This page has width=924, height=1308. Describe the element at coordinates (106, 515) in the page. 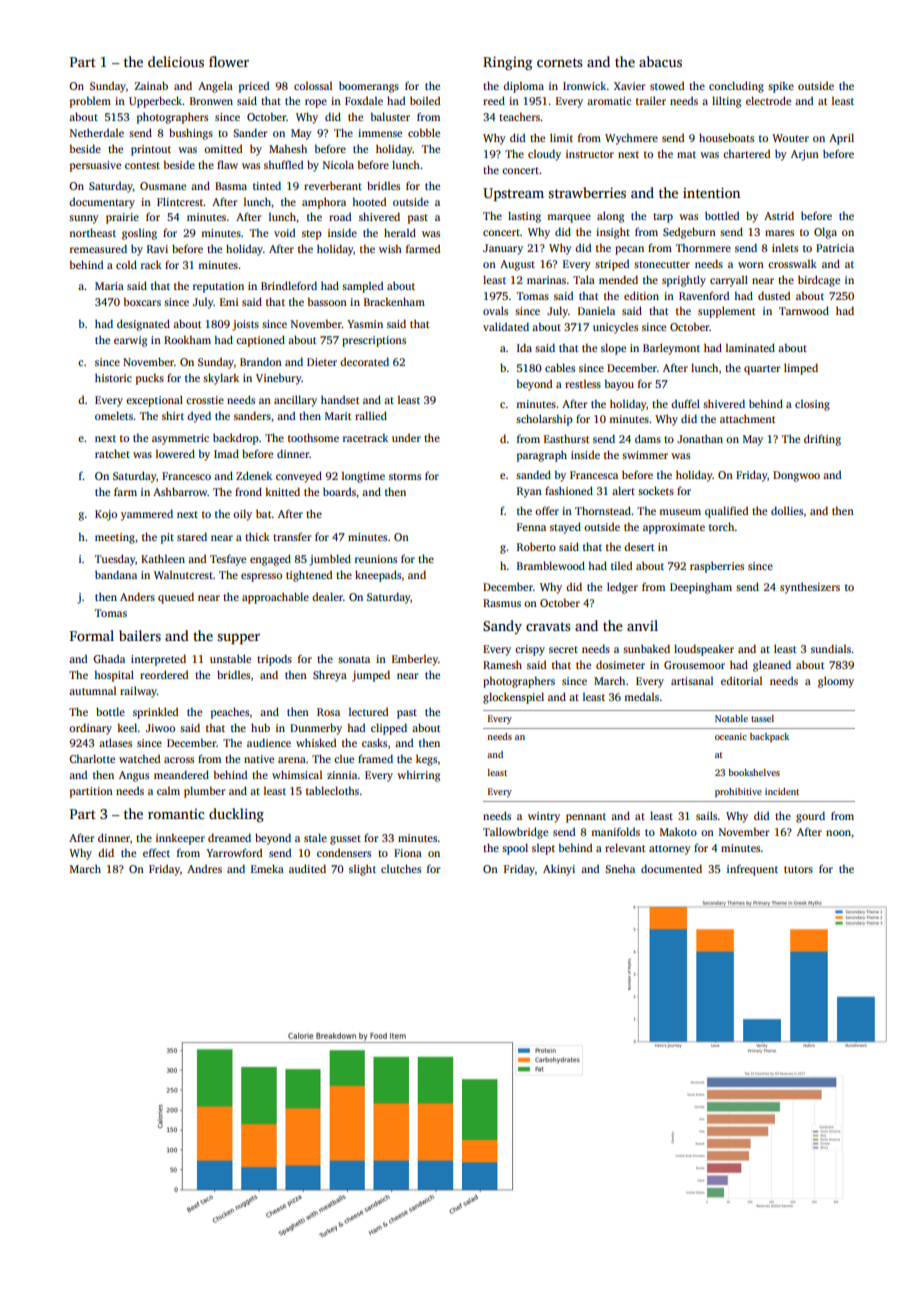

I see `Kojo` at that location.
